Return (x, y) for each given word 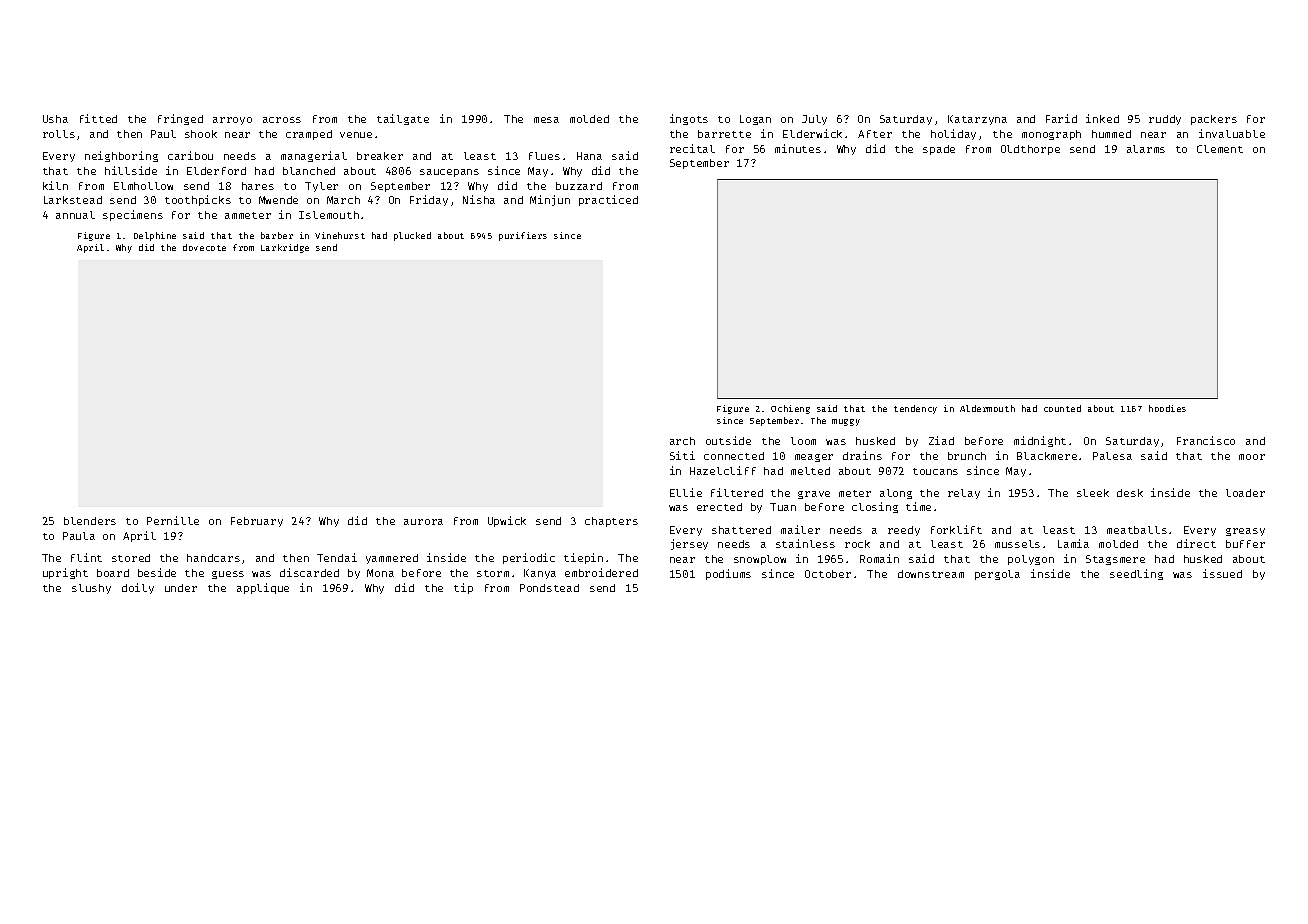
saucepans (449, 173)
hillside (131, 170)
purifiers (523, 236)
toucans (935, 471)
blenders (90, 521)
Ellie (686, 492)
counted (1062, 408)
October (828, 574)
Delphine (155, 236)
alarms (1146, 149)
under (181, 588)
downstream (931, 574)
